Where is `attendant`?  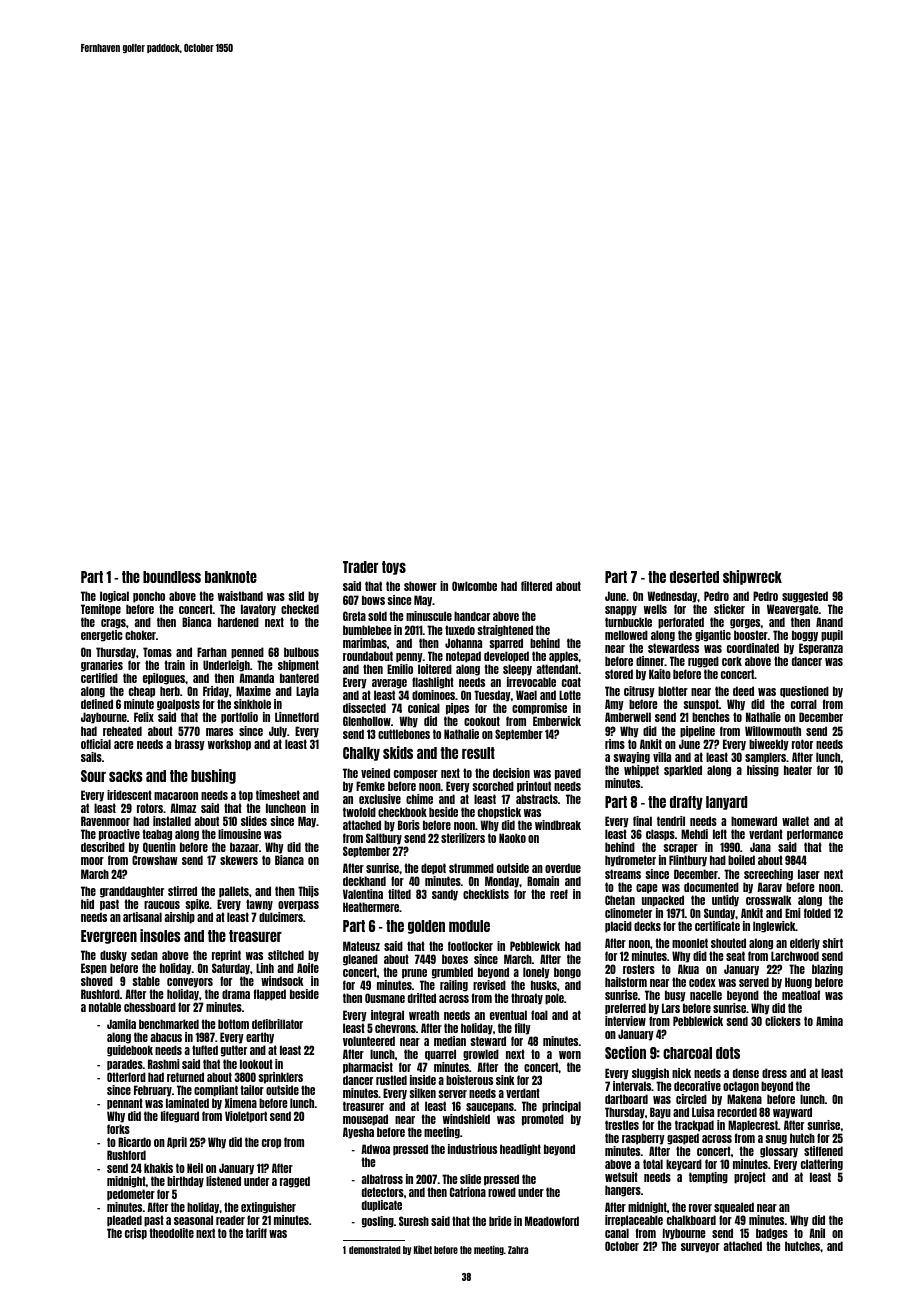 attendant is located at coordinates (557, 669).
